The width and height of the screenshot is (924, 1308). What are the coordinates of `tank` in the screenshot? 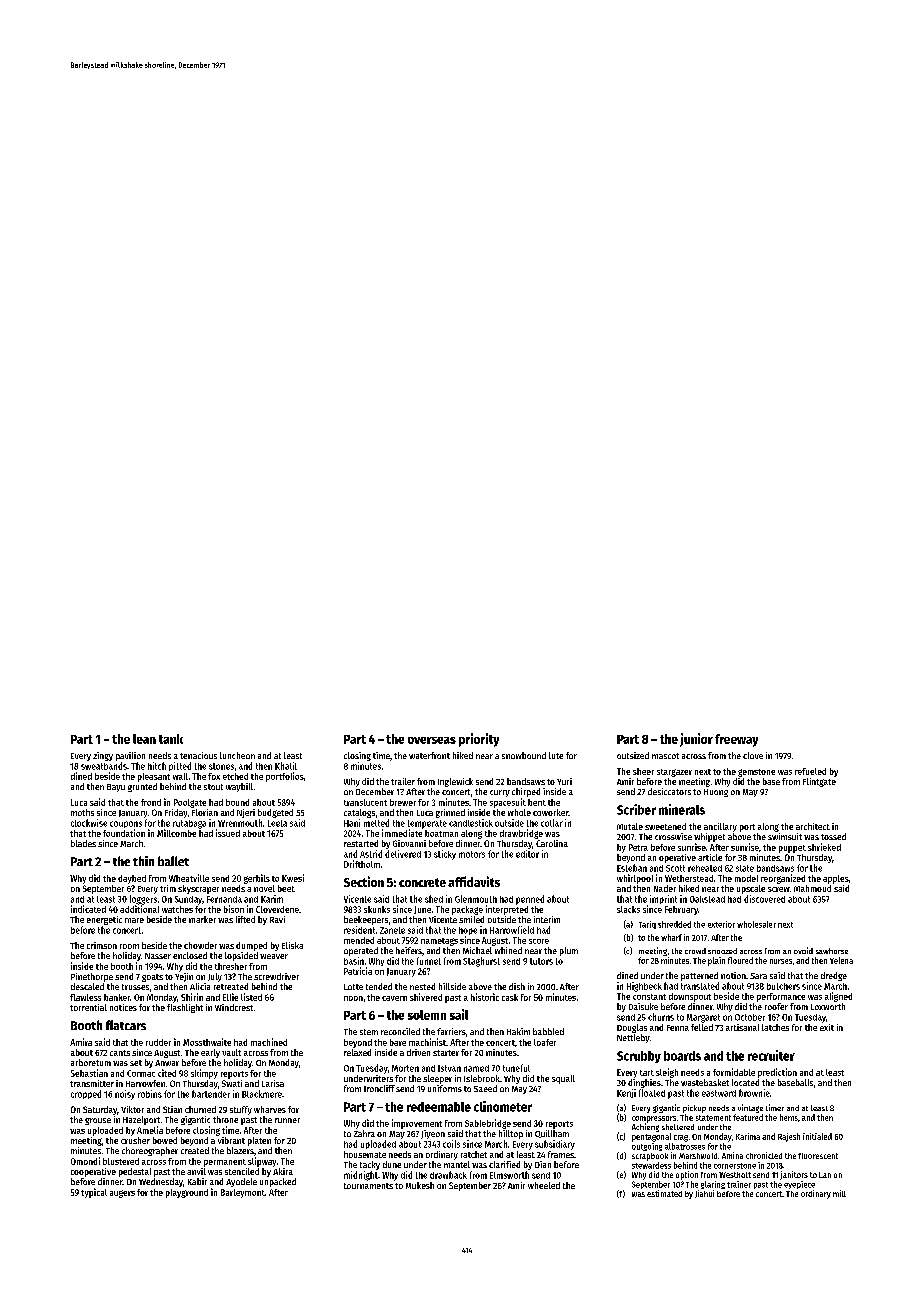 It's located at (171, 739).
